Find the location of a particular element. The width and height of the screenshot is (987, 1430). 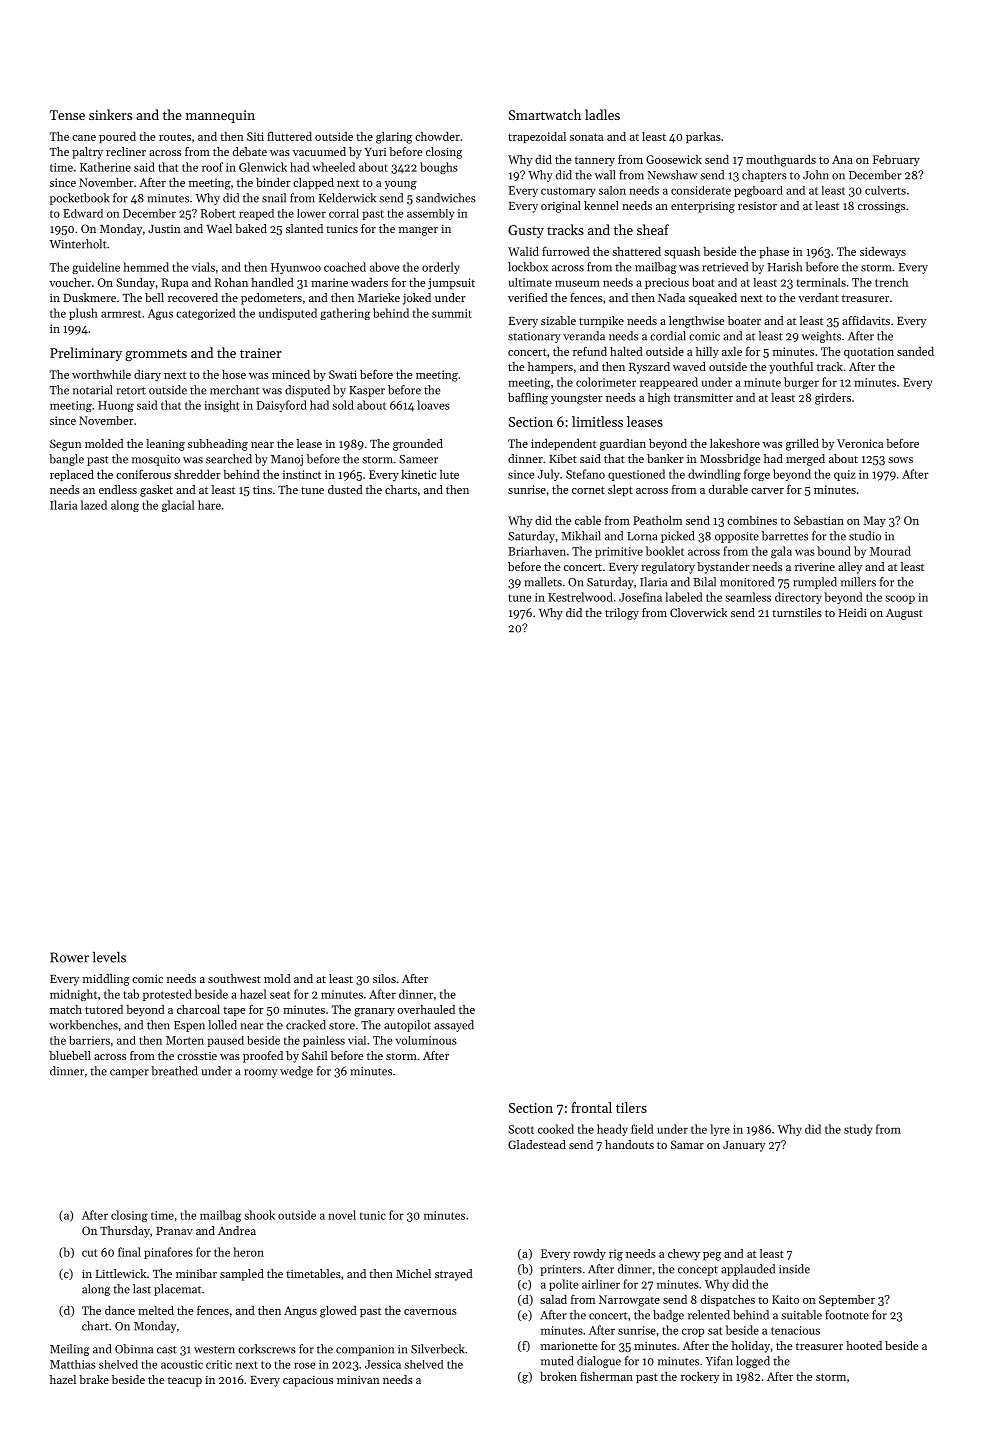

levels is located at coordinates (109, 957).
